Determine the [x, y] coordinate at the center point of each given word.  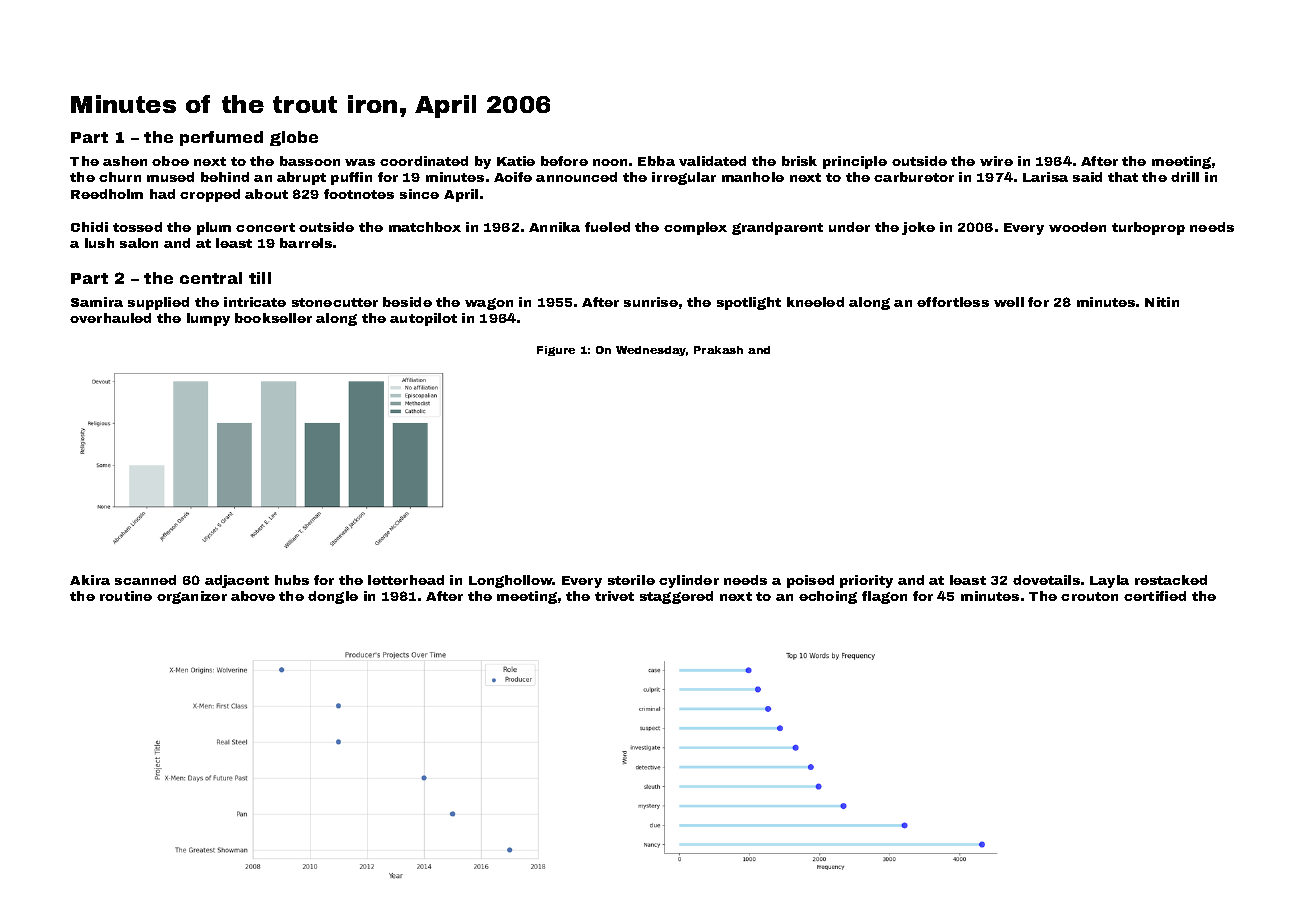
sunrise [651, 302]
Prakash [718, 350]
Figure [556, 351]
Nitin [1162, 302]
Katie [516, 161]
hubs [292, 580]
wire [996, 161]
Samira [97, 302]
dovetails [1046, 580]
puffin [351, 178]
